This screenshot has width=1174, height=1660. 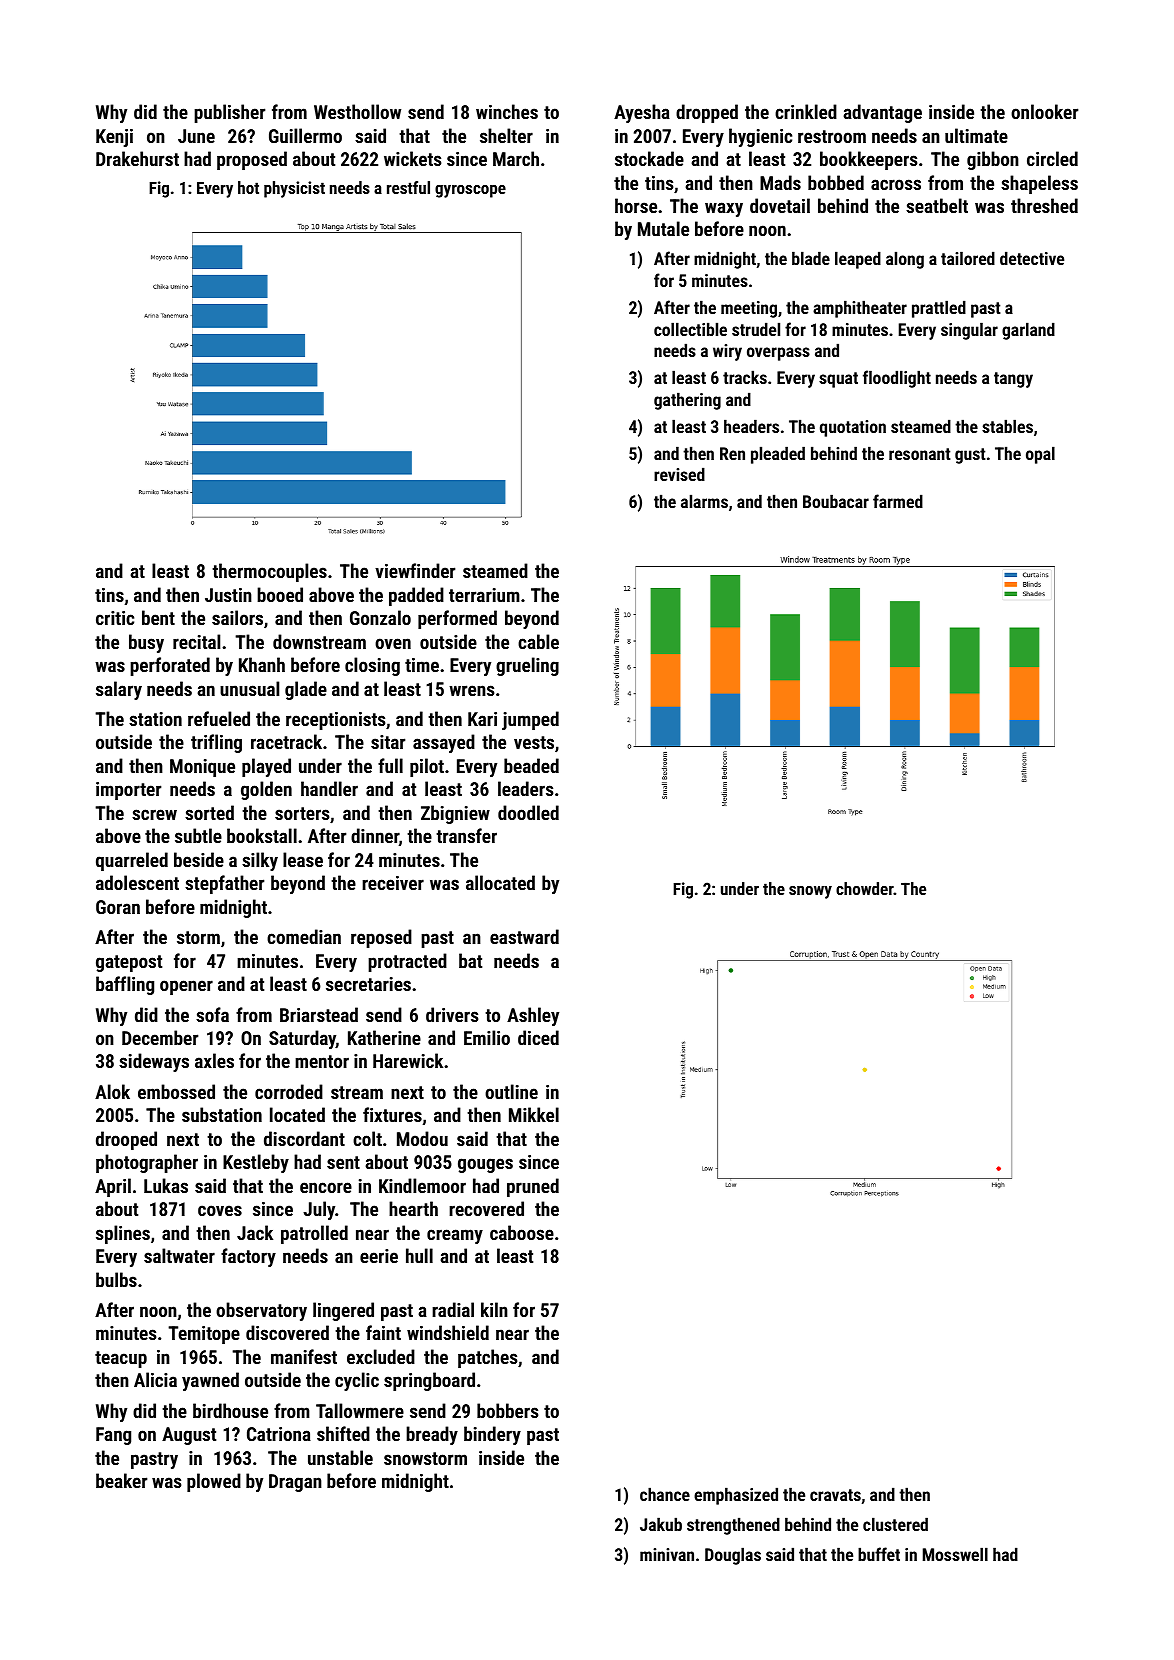 What do you see at coordinates (865, 888) in the screenshot?
I see `chowder` at bounding box center [865, 888].
